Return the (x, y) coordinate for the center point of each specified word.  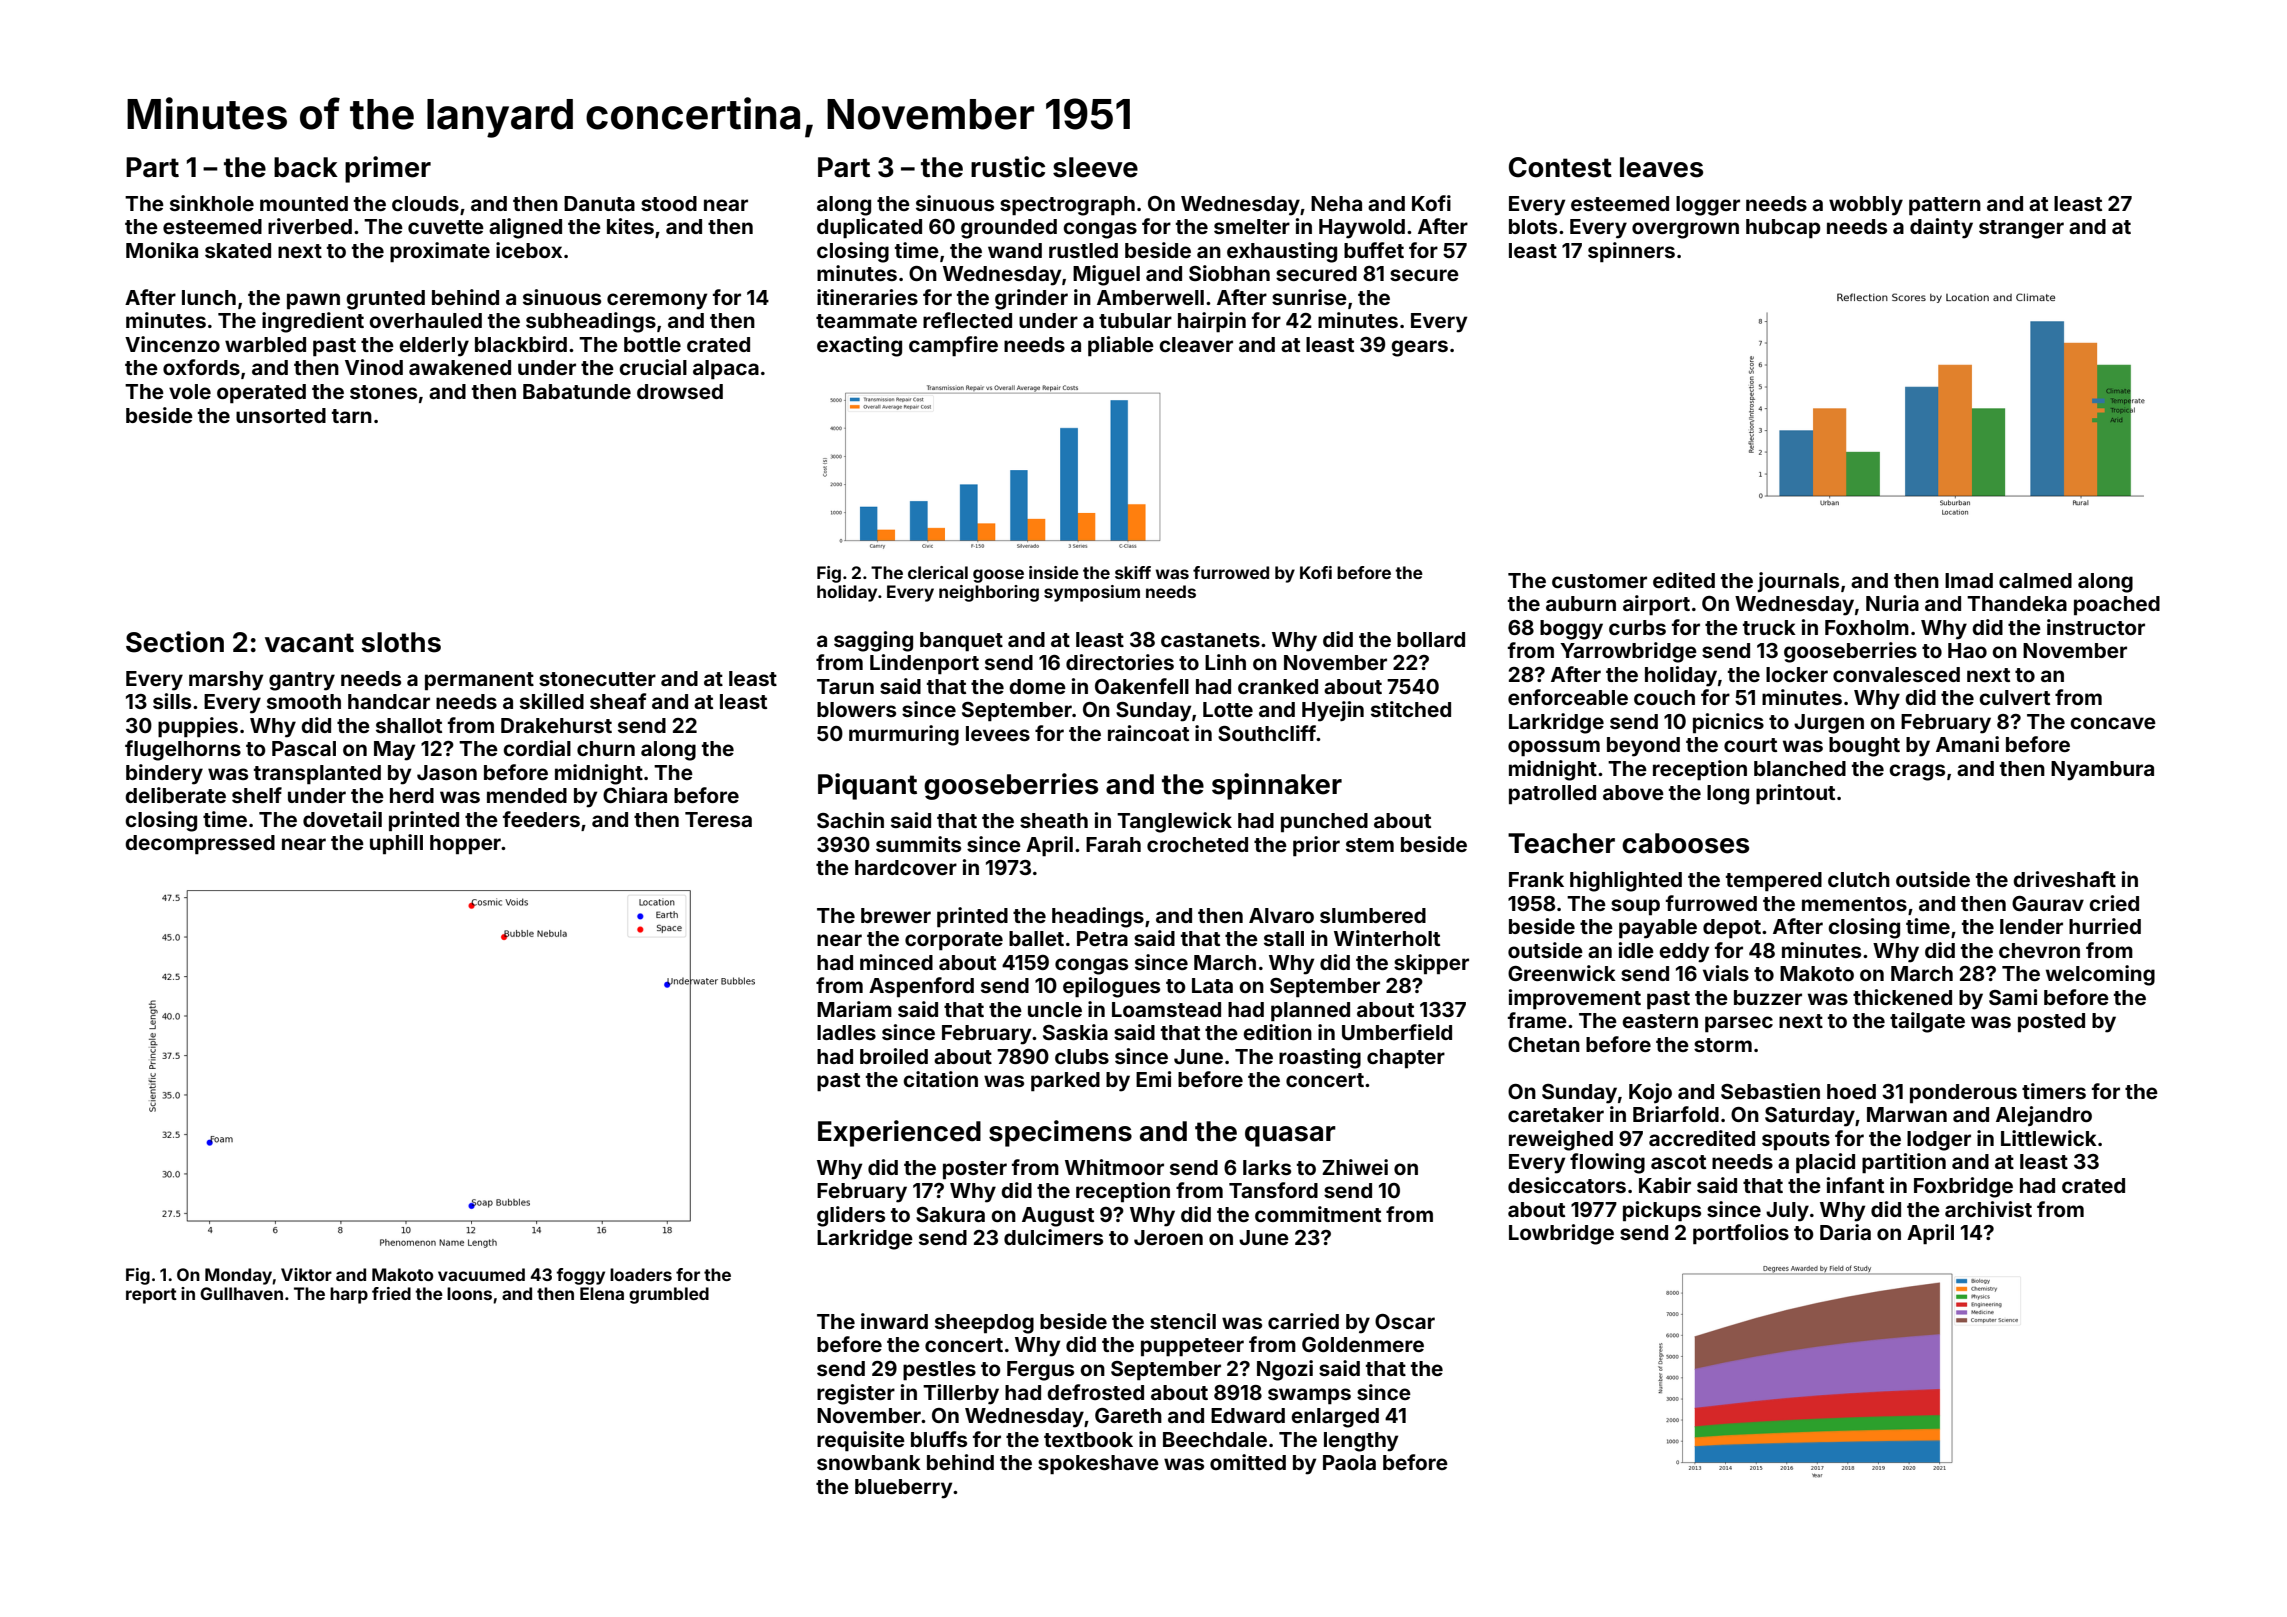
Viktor (306, 1274)
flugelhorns (183, 750)
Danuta (599, 203)
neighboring (989, 593)
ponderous (1963, 1094)
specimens (1060, 1133)
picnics (1728, 723)
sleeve (1095, 167)
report (151, 1296)
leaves (1661, 167)
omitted (1248, 1462)
